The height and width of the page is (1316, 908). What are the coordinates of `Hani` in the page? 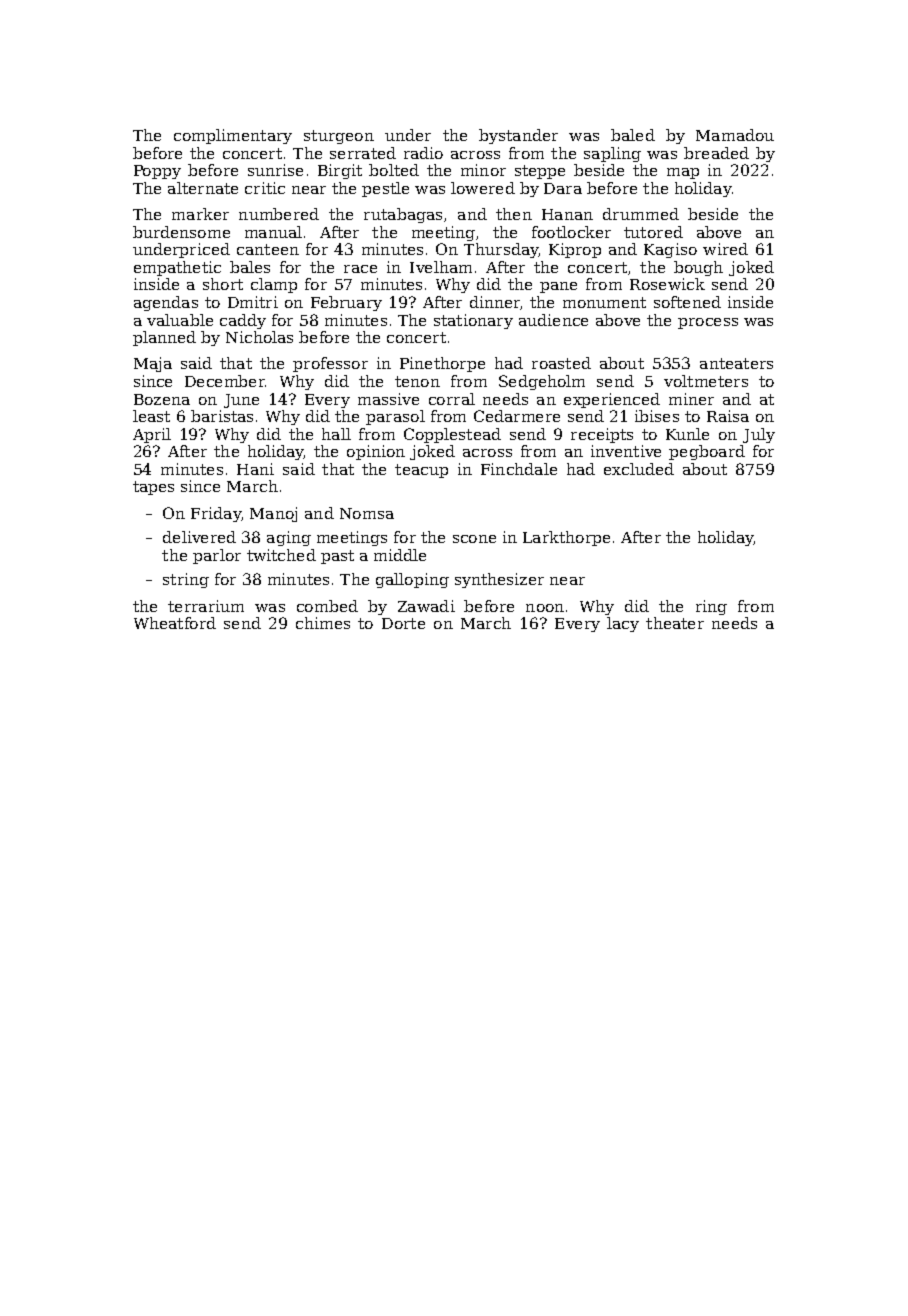 It's located at (255, 469).
